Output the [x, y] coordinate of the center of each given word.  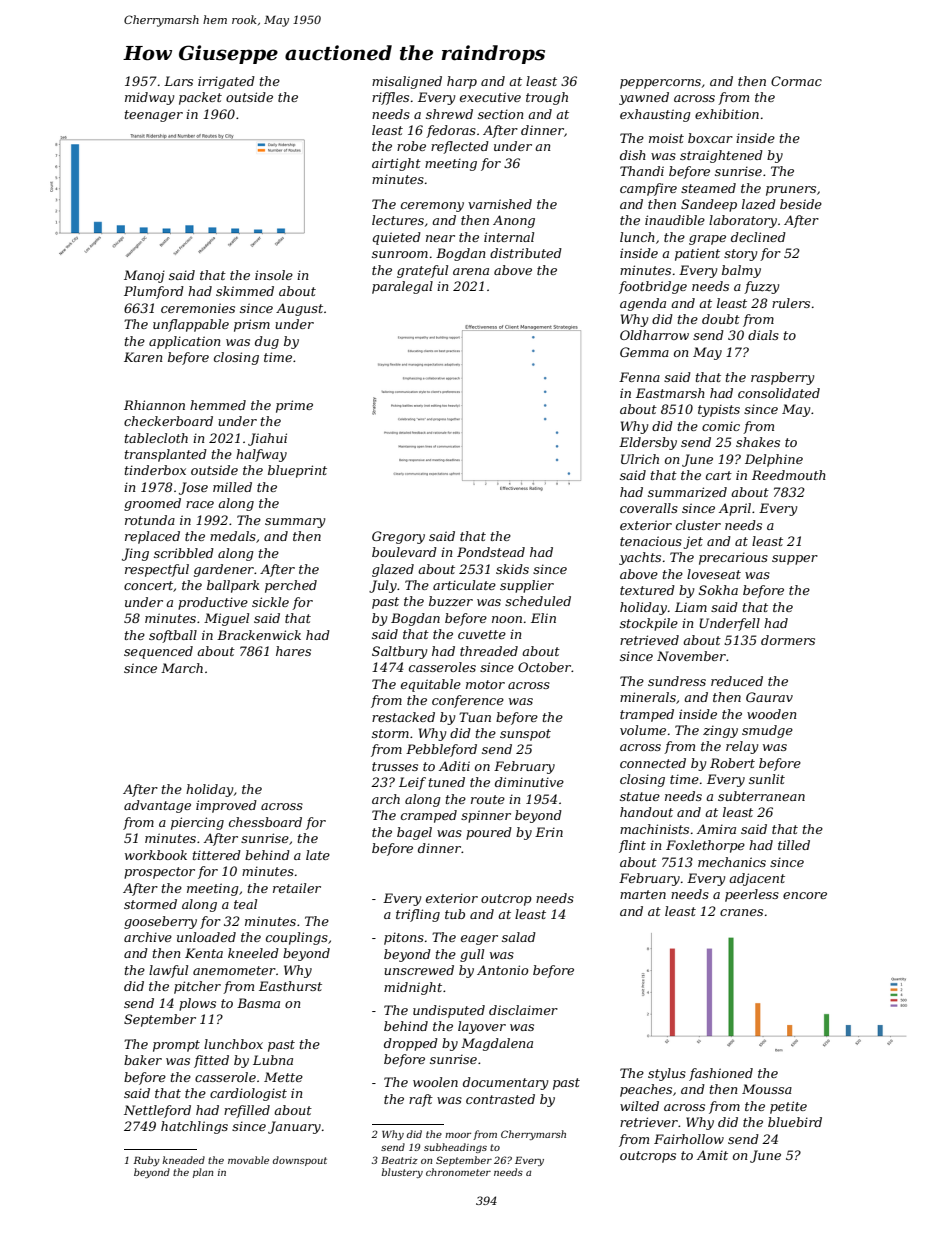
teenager [154, 116]
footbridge [653, 287]
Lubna [273, 1060]
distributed [526, 253]
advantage [157, 806]
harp [462, 82]
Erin [549, 832]
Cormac [796, 81]
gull [472, 955]
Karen [143, 357]
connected [653, 763]
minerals [648, 697]
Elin [543, 618]
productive [213, 603]
